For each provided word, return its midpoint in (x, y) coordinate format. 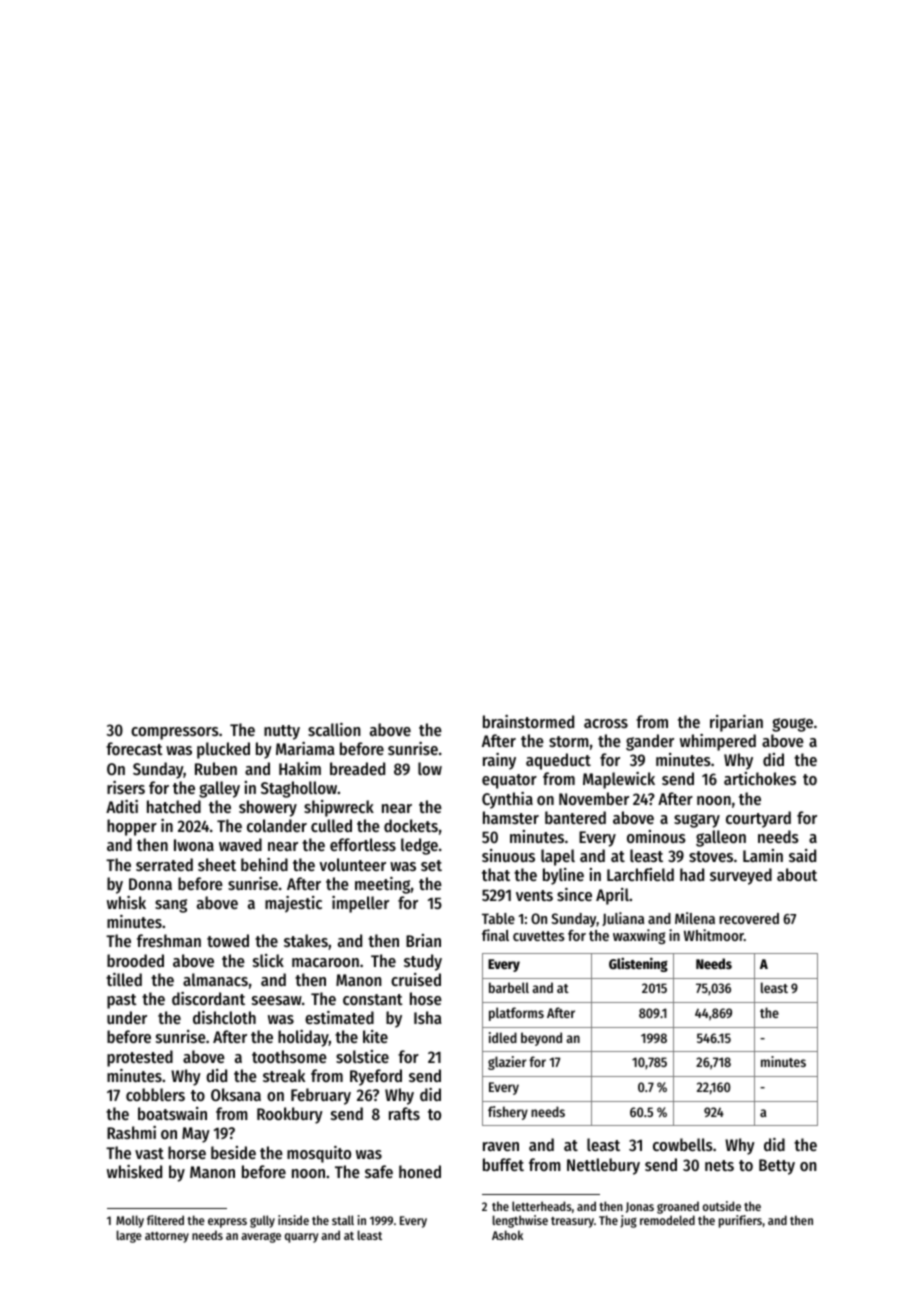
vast (149, 1153)
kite (375, 1036)
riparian (736, 723)
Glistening (638, 964)
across (606, 723)
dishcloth (224, 1017)
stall (343, 1220)
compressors (175, 733)
